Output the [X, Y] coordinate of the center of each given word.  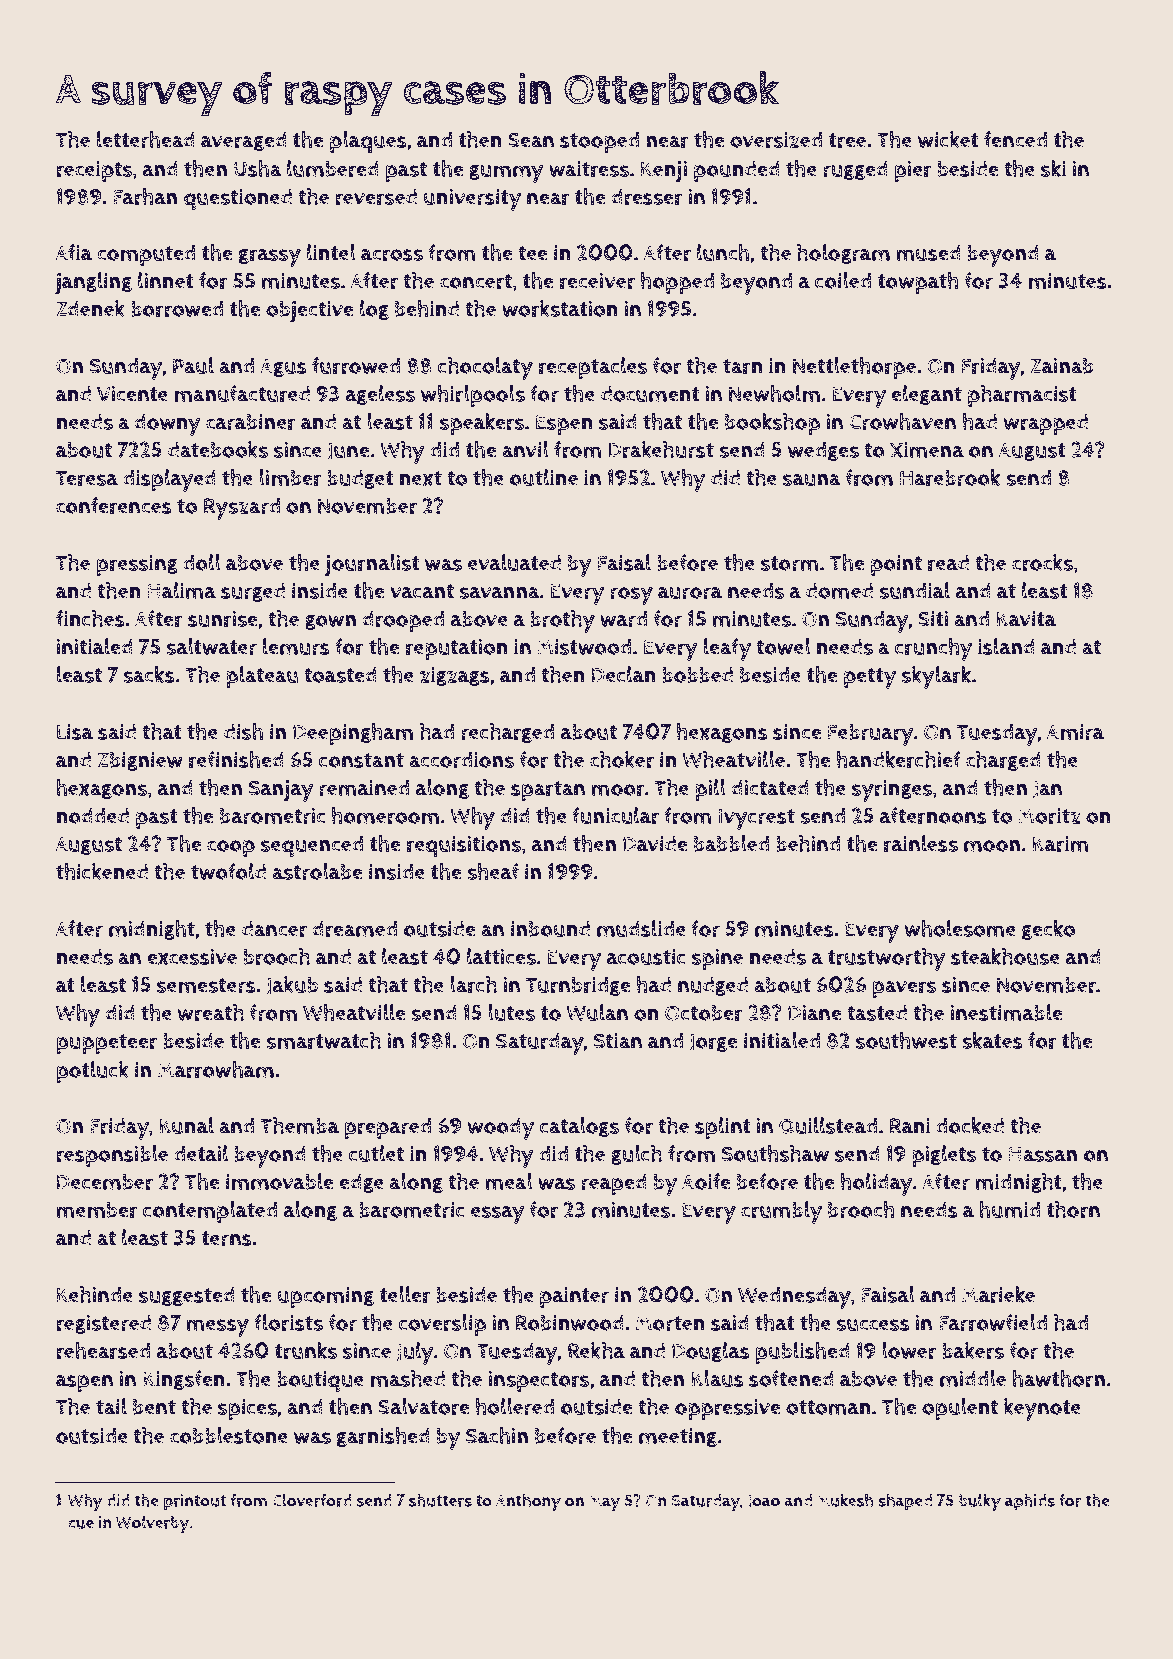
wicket [948, 139]
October [704, 1013]
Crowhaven [902, 421]
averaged [244, 141]
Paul [193, 365]
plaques [368, 142]
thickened [102, 871]
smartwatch [323, 1040]
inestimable [1006, 1012]
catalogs [579, 1127]
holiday [877, 1184]
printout [195, 1502]
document [650, 393]
